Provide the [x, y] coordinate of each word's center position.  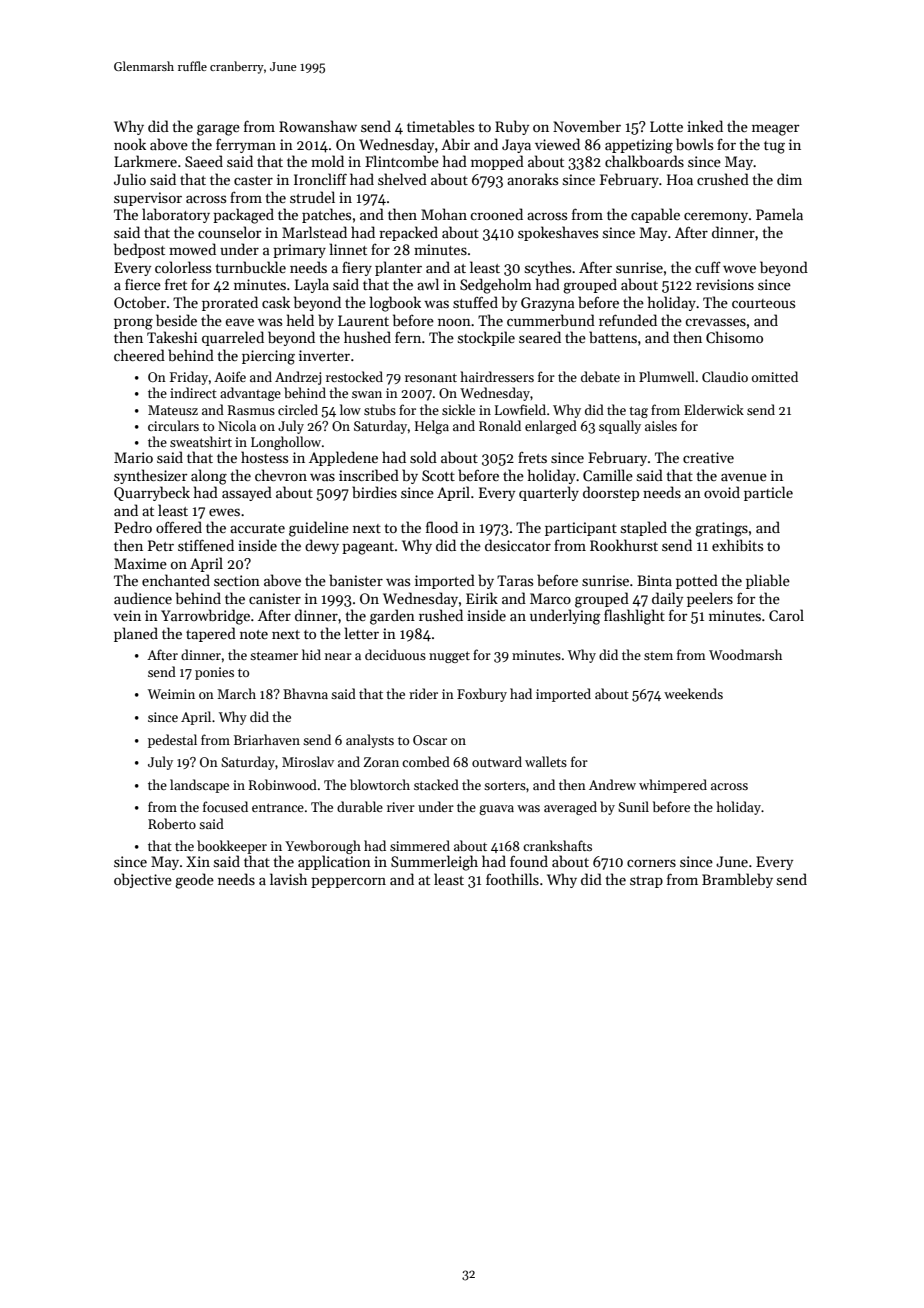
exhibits [737, 545]
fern [408, 337]
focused [225, 806]
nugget [449, 657]
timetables [440, 126]
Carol [786, 615]
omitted [775, 376]
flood [442, 527]
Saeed [204, 161]
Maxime [140, 563]
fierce [143, 284]
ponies [214, 673]
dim [789, 179]
